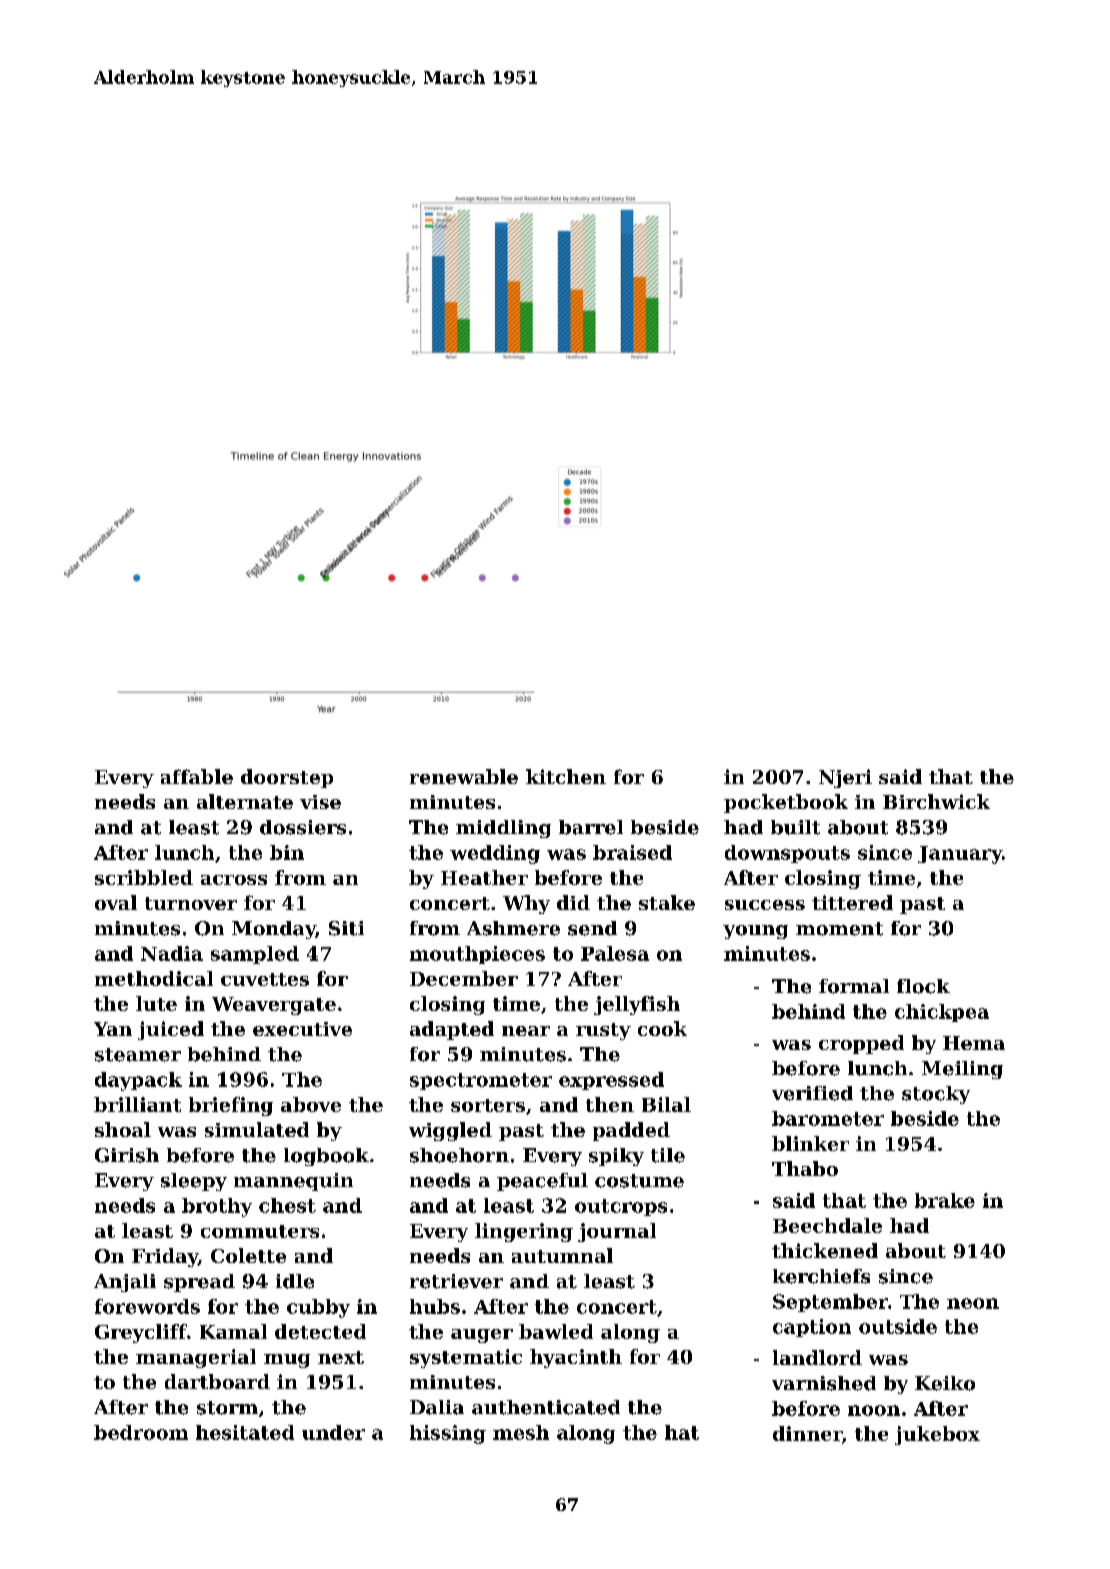  What do you see at coordinates (488, 1105) in the image?
I see `sorters` at bounding box center [488, 1105].
